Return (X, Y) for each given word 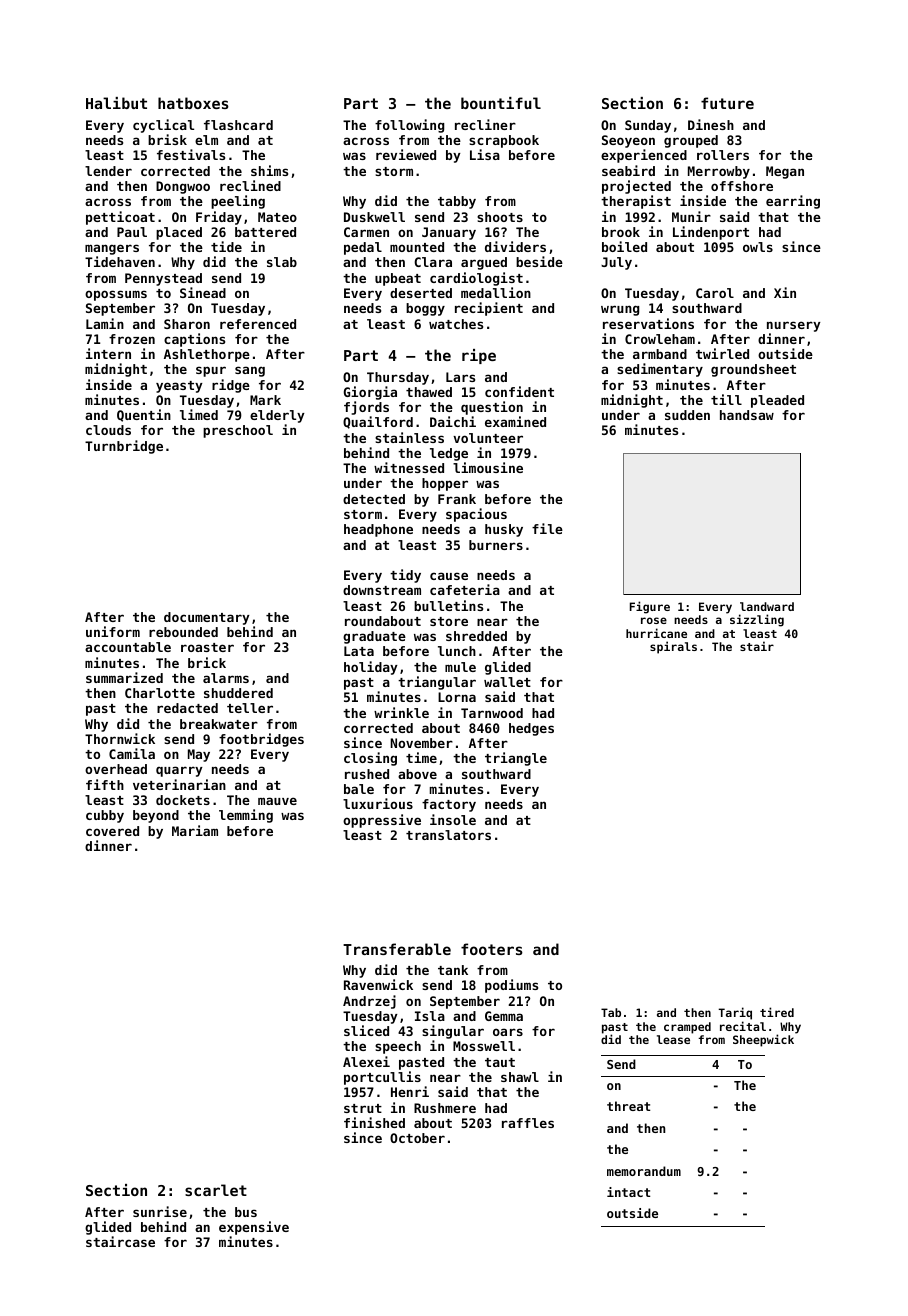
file (547, 528)
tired (777, 1012)
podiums (511, 986)
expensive (254, 1228)
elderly (277, 416)
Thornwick (120, 738)
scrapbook (504, 141)
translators (448, 835)
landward (767, 606)
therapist (636, 202)
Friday (219, 218)
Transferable (397, 949)
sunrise (160, 1211)
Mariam (195, 830)
